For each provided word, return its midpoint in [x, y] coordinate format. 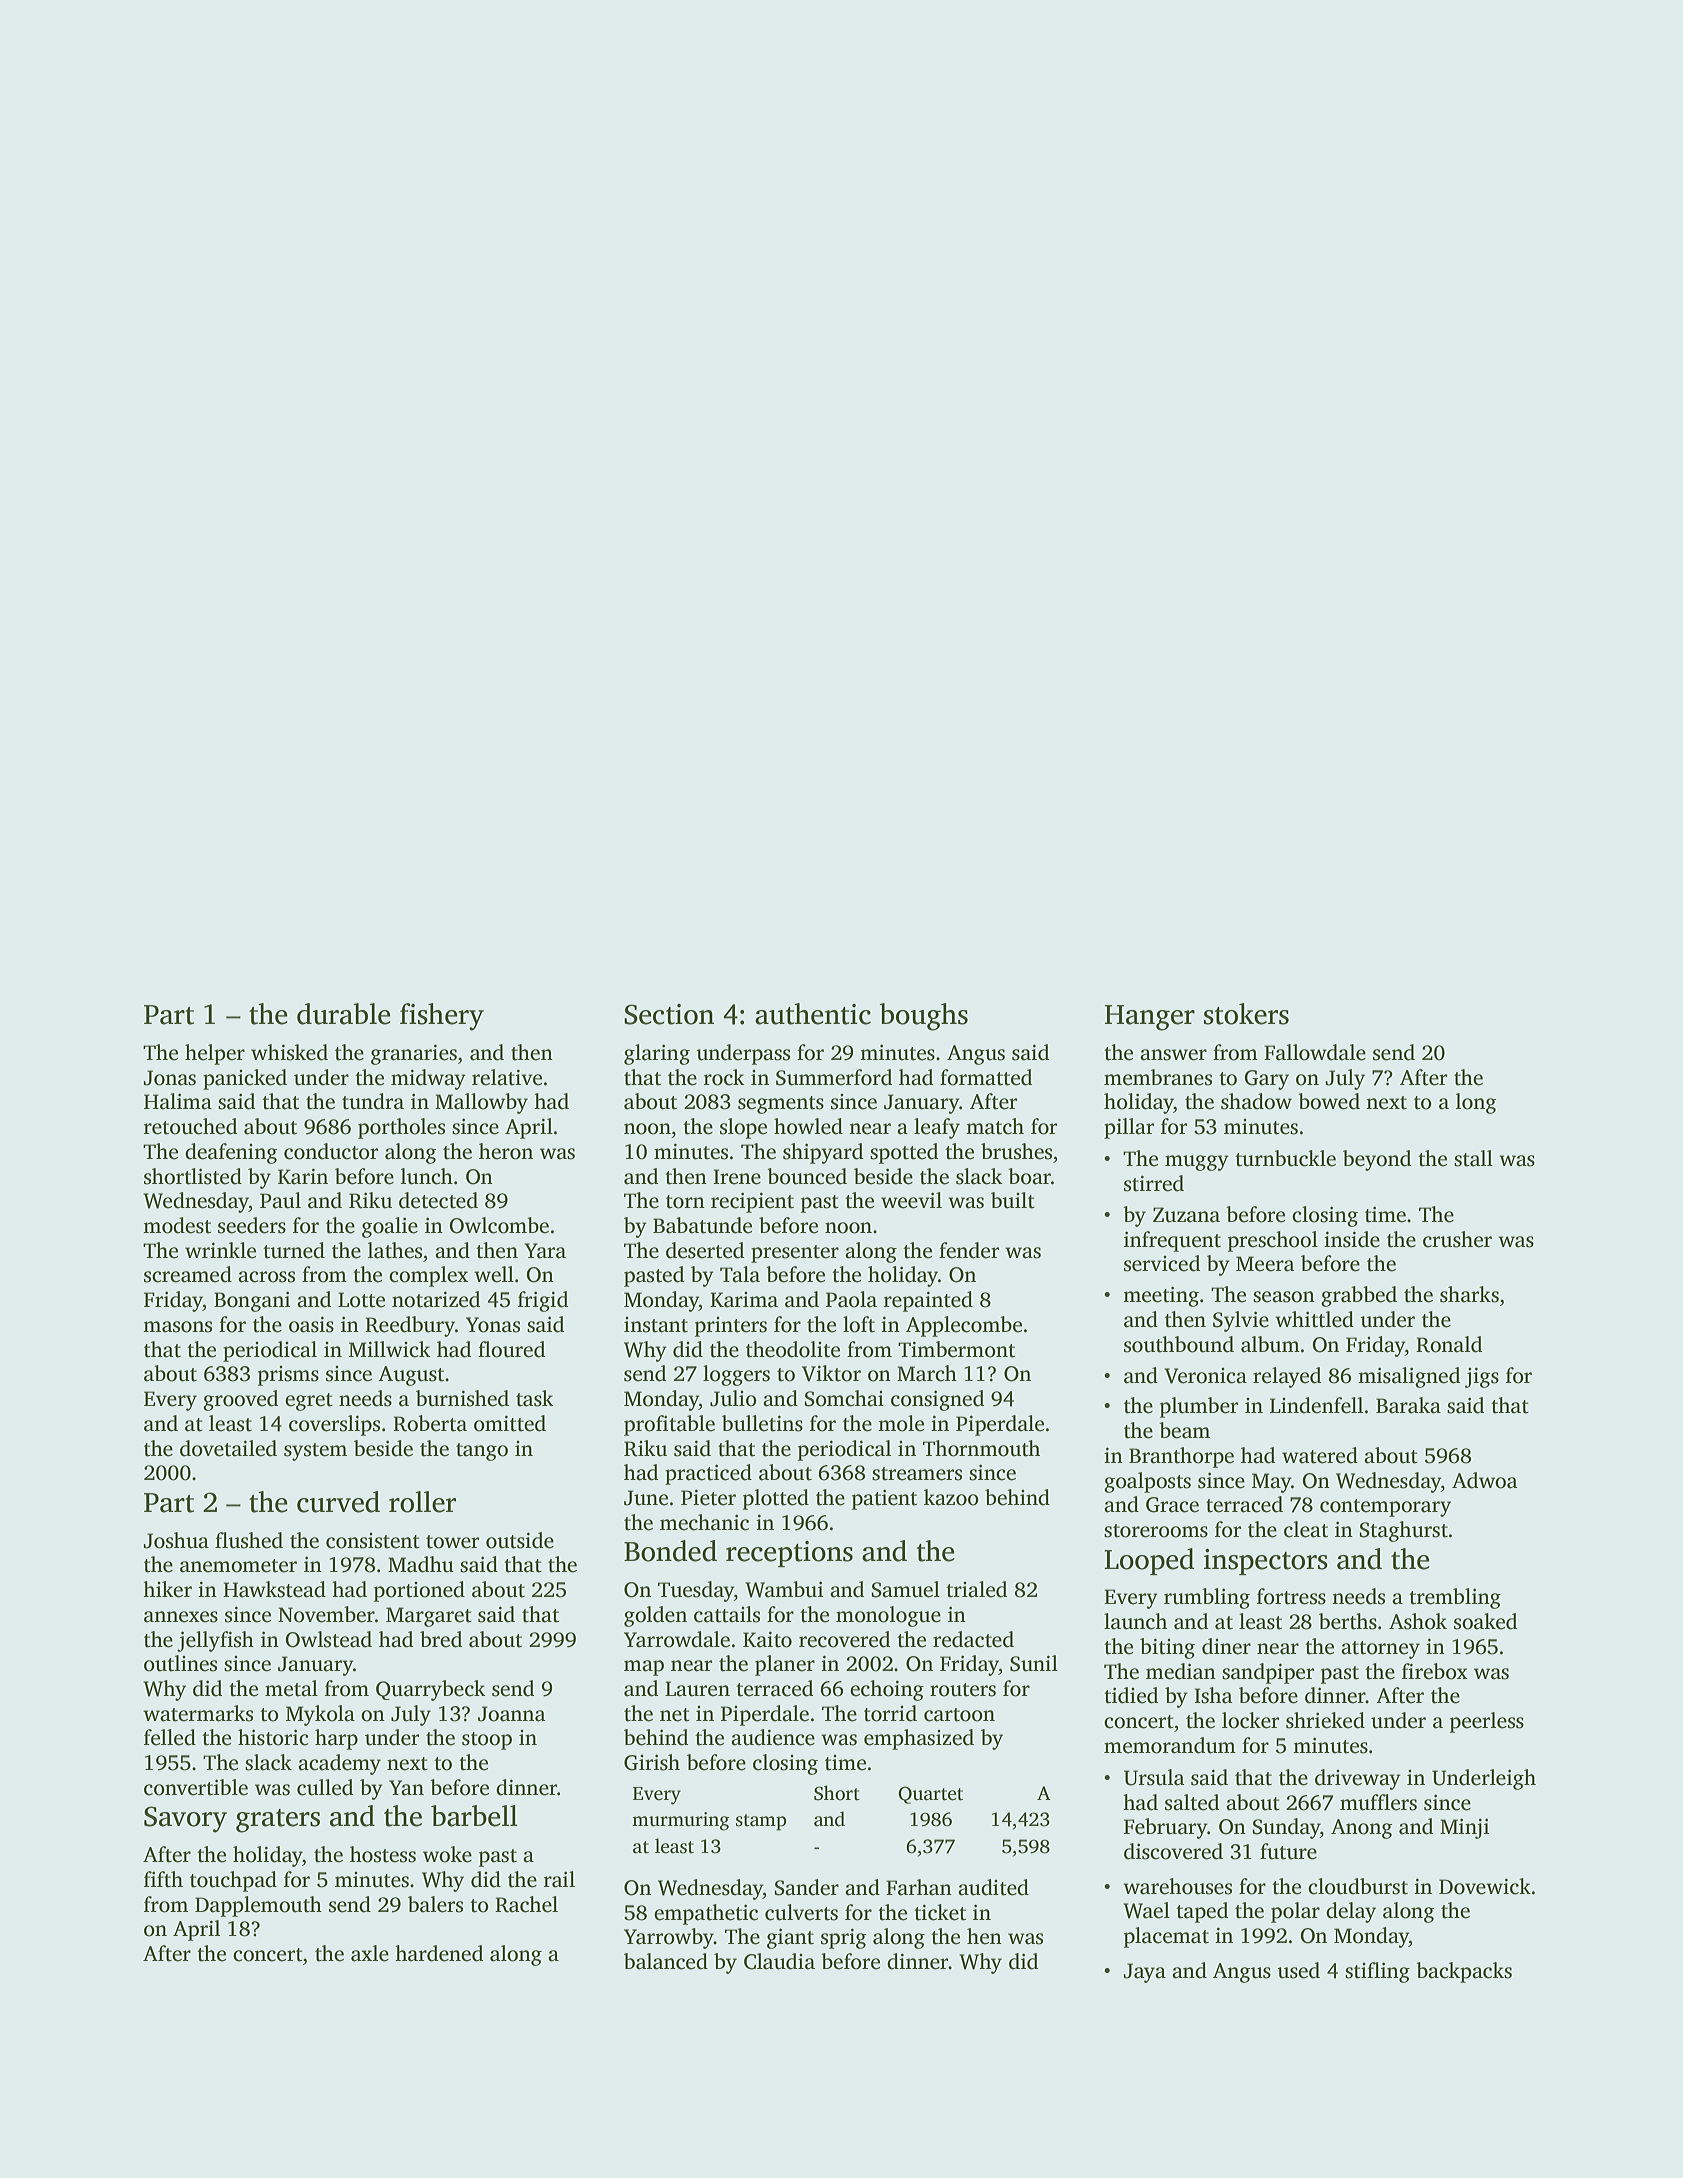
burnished [462, 1398]
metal [291, 1688]
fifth [163, 1879]
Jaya [1145, 1973]
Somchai [844, 1398]
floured [511, 1349]
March [927, 1373]
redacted [973, 1639]
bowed [1329, 1101]
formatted [986, 1077]
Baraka [1408, 1405]
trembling [1455, 1598]
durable [343, 1014]
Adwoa [1484, 1480]
